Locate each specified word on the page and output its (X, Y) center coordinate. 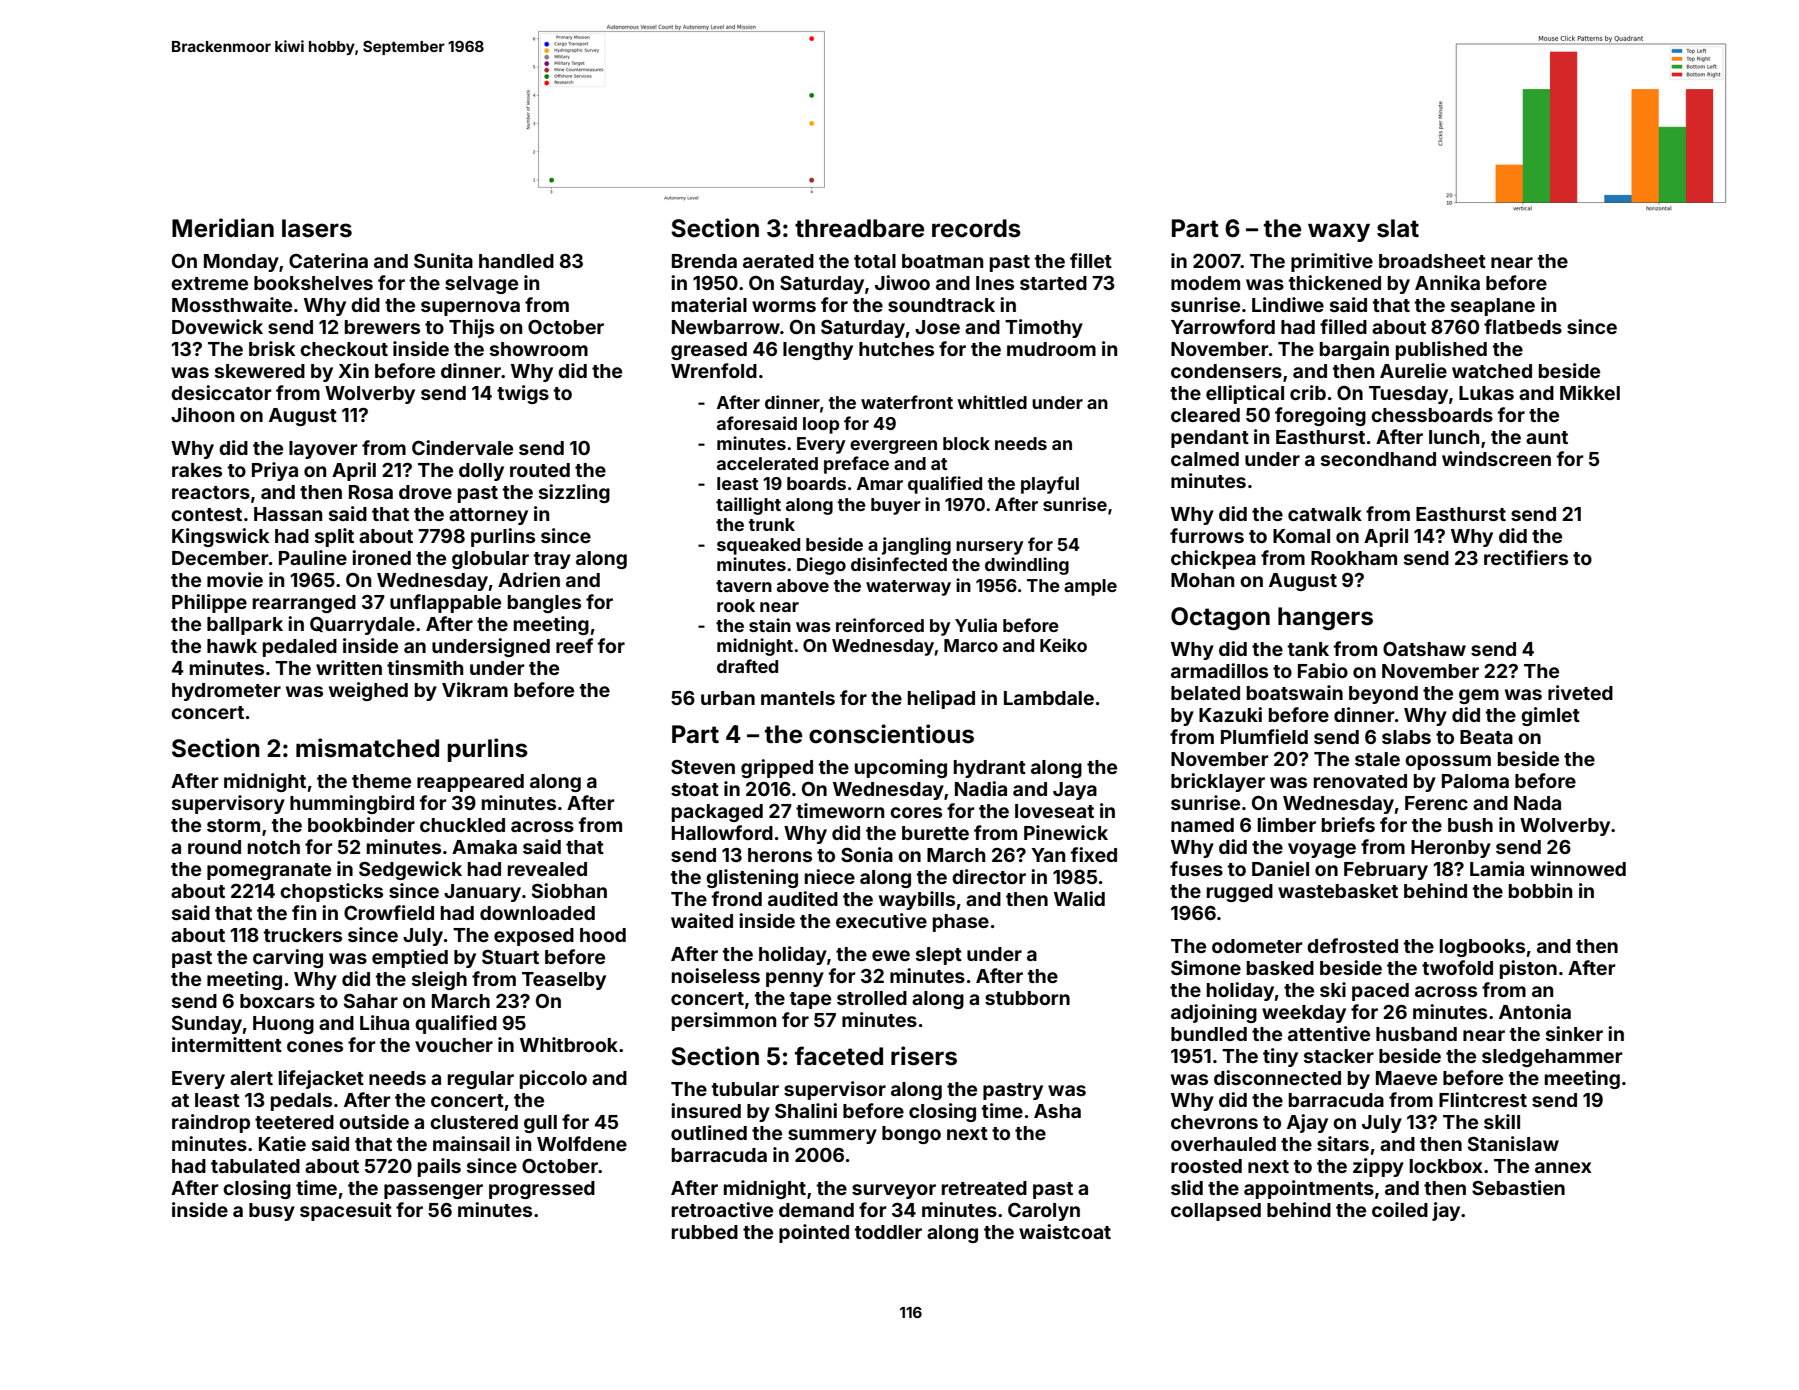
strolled (872, 998)
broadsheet (1432, 261)
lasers (317, 228)
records (976, 228)
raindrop (211, 1123)
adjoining (1214, 1013)
